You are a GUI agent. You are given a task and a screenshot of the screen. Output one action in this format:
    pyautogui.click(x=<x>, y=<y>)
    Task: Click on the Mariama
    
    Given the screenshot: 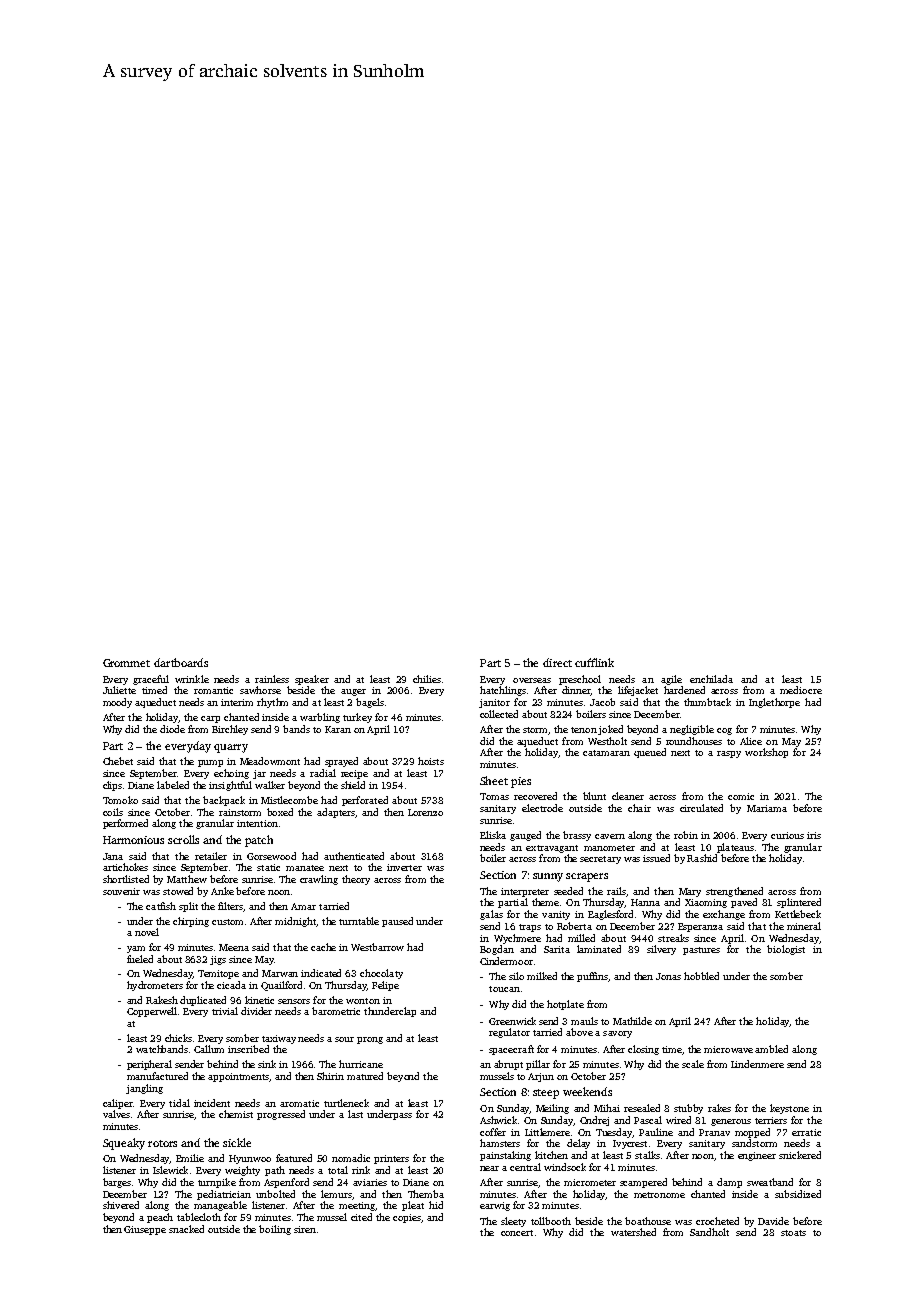 What is the action you would take?
    pyautogui.click(x=767, y=808)
